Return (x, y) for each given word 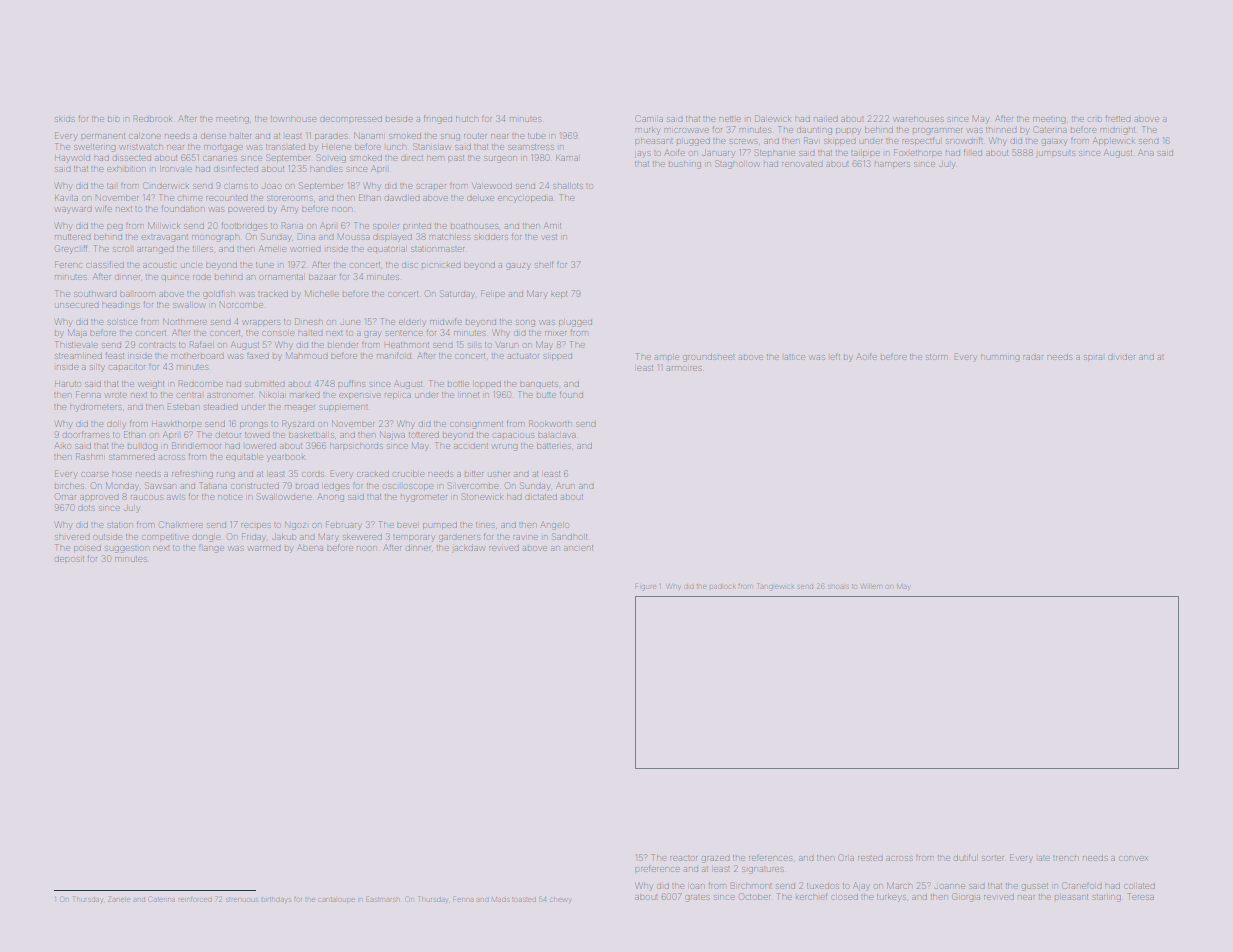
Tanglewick (775, 586)
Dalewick (772, 118)
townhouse (293, 119)
